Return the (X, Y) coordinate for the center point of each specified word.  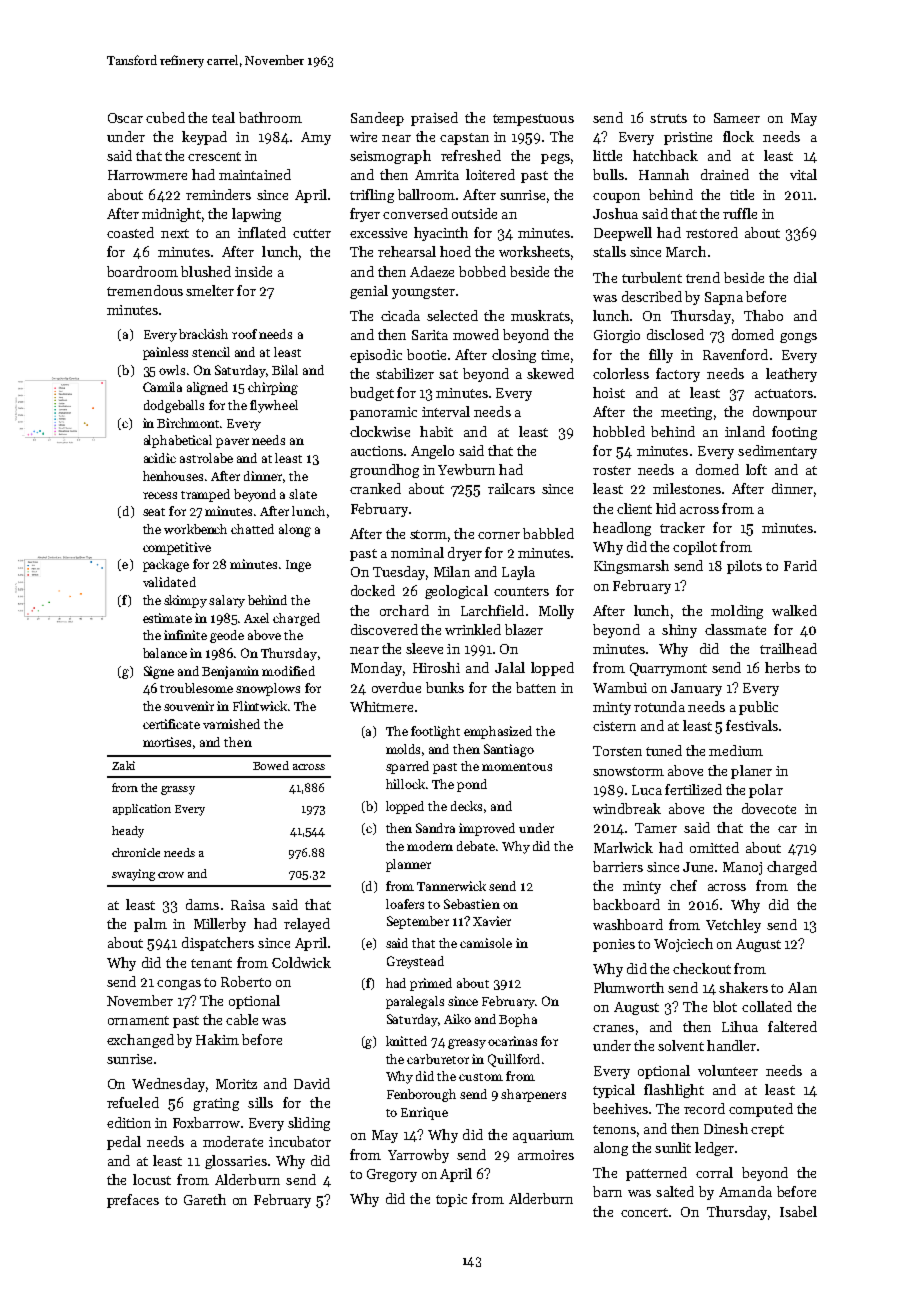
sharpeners (533, 1095)
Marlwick (623, 847)
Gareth (205, 1199)
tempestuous (533, 120)
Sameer (737, 118)
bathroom (270, 117)
